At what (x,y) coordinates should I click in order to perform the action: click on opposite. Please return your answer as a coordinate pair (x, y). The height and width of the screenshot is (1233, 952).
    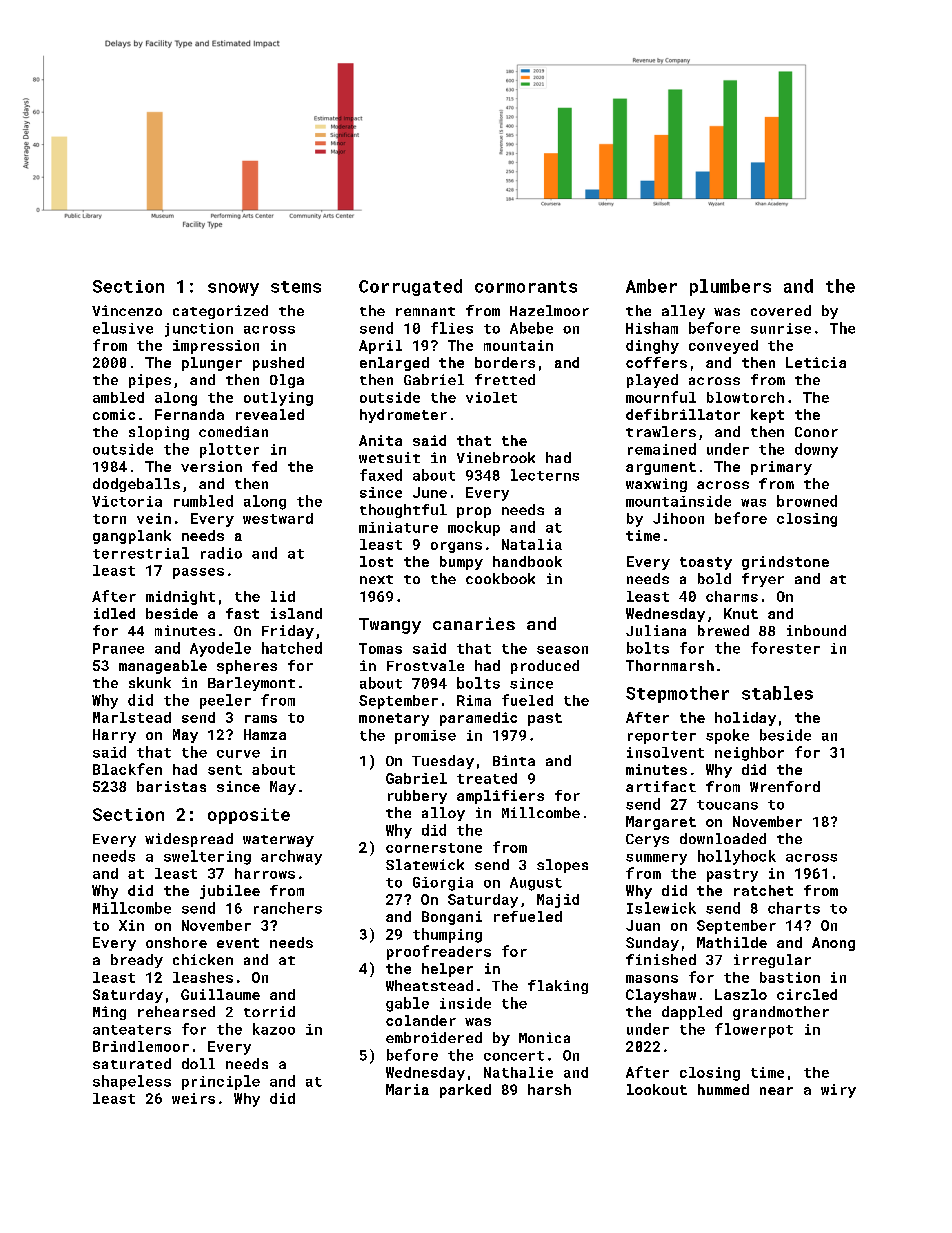
    Looking at the image, I should click on (249, 816).
